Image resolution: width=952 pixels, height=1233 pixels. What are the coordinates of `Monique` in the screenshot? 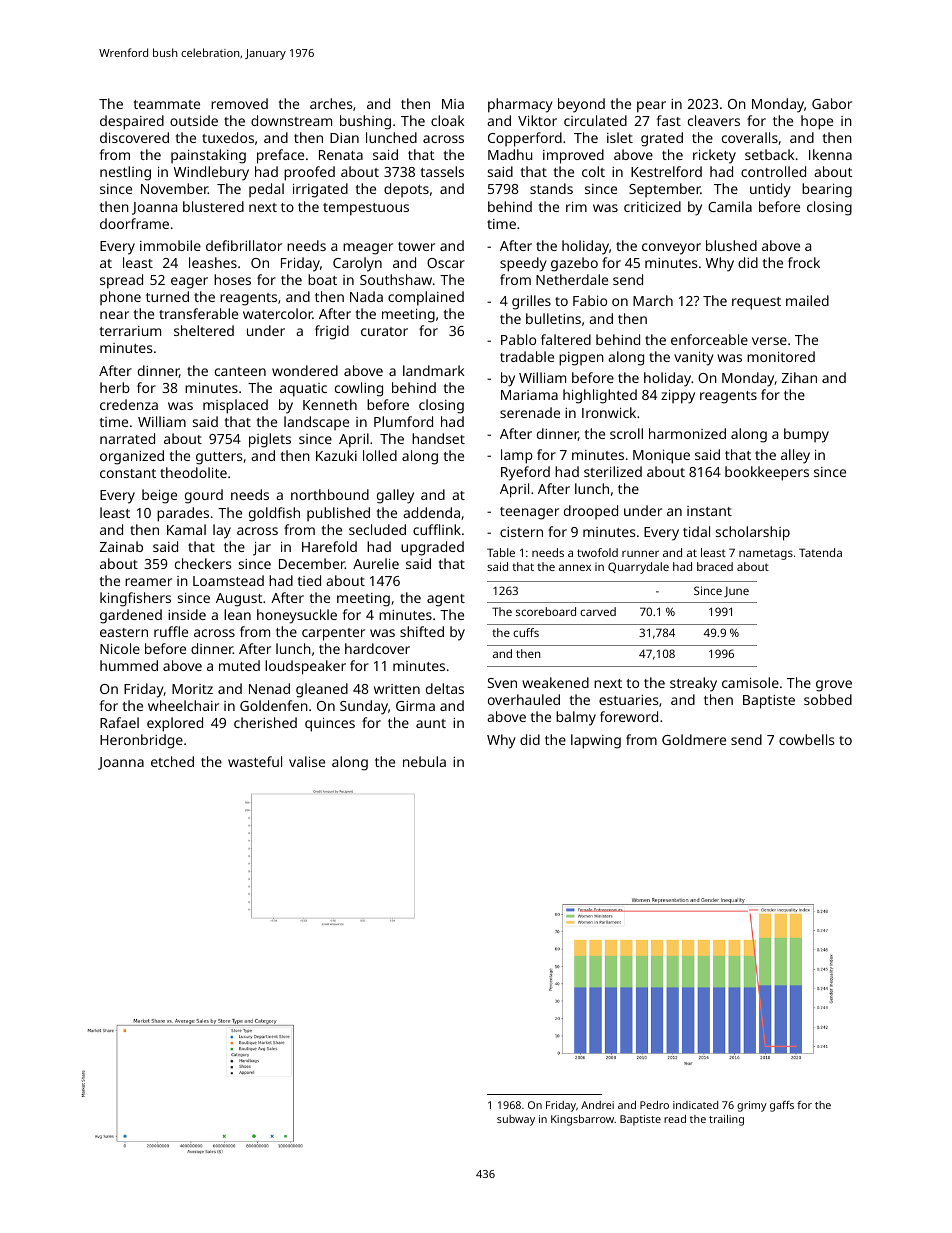 It's located at (661, 457).
